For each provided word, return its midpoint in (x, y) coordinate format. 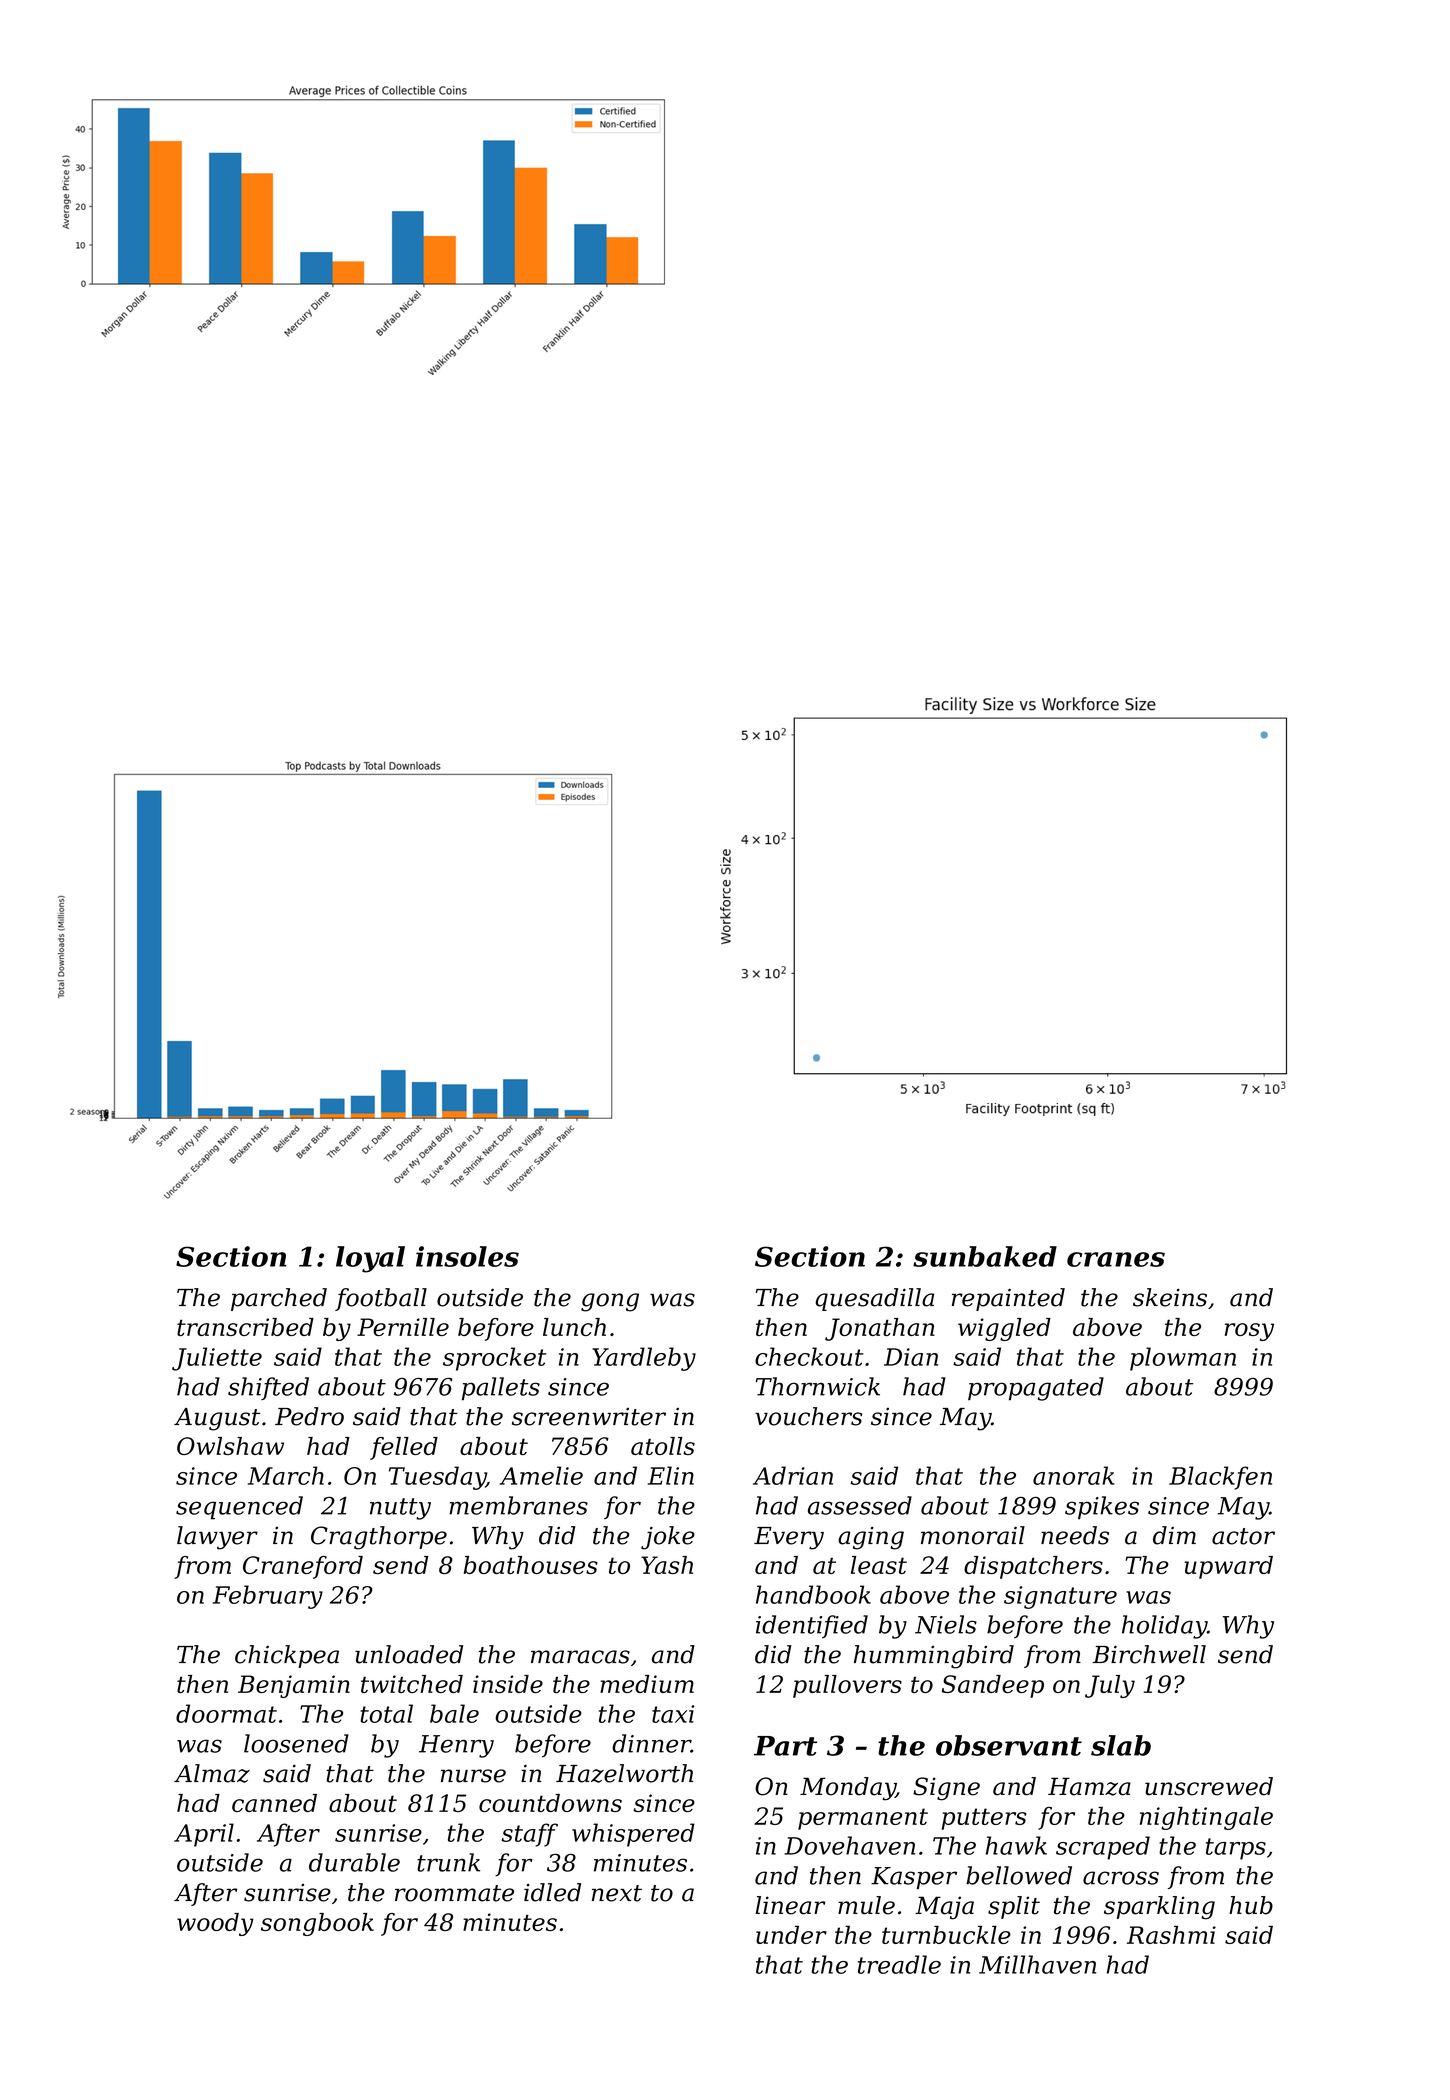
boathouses (531, 1565)
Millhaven (1037, 1964)
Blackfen (1220, 1478)
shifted (268, 1388)
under (791, 1935)
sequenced (239, 1508)
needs (1075, 1535)
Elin (671, 1475)
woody (215, 1924)
